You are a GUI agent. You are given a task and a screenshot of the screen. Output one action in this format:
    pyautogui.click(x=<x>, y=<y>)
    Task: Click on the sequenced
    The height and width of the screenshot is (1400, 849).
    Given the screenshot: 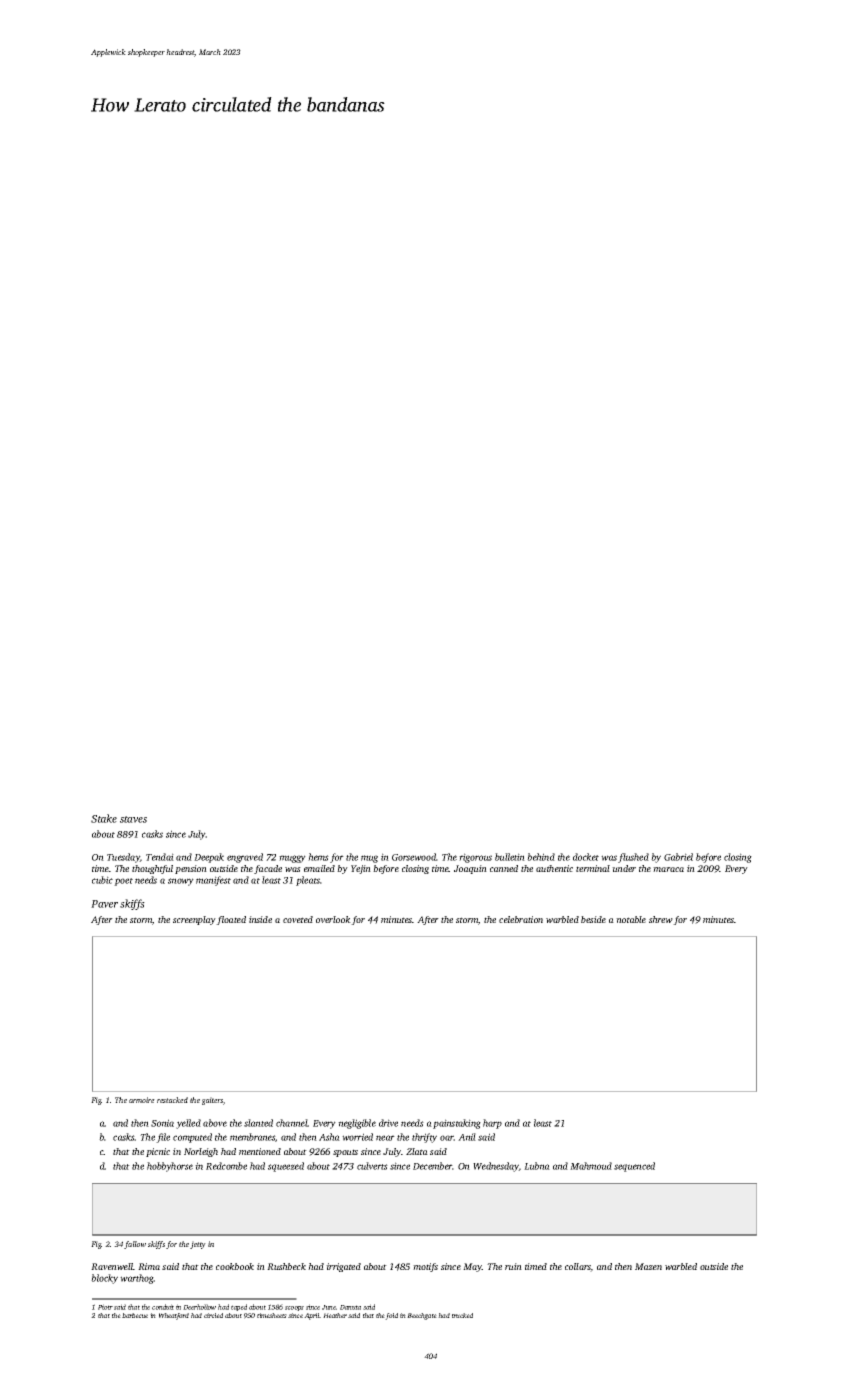 What is the action you would take?
    pyautogui.click(x=634, y=1167)
